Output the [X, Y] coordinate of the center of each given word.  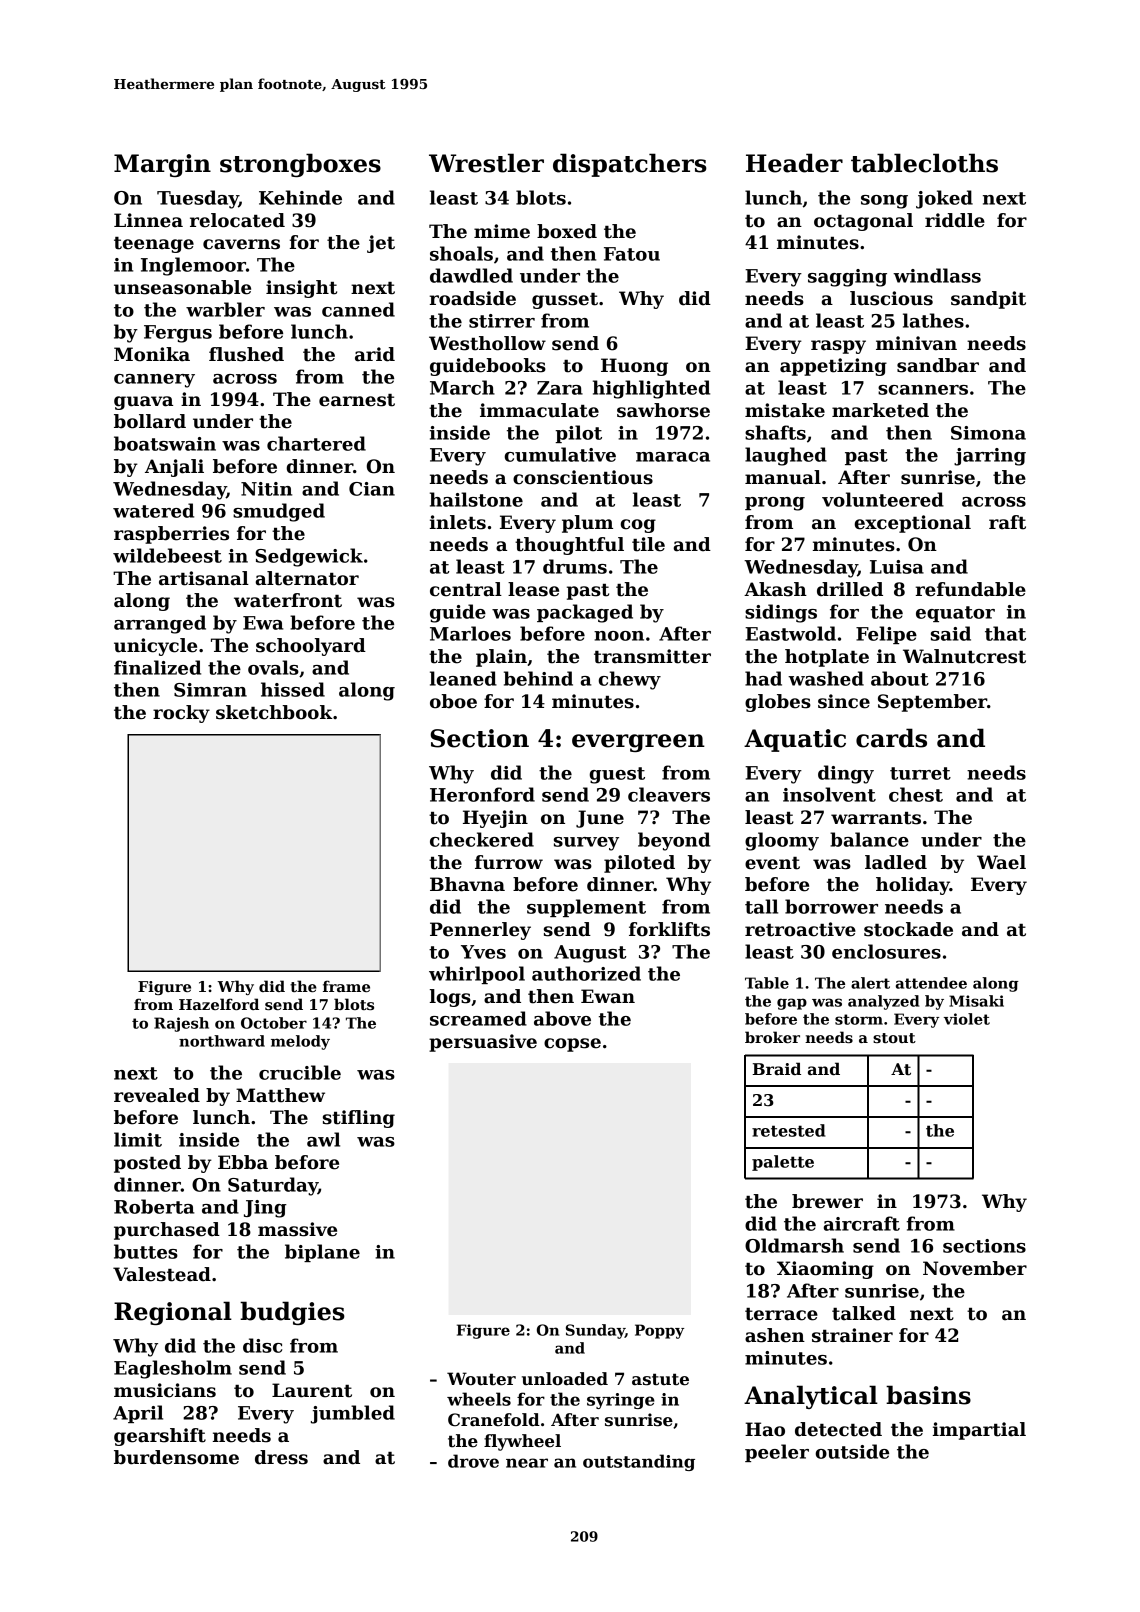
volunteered [883, 499]
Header [794, 163]
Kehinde [300, 197]
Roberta [154, 1206]
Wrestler [486, 163]
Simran [210, 690]
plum [587, 524]
